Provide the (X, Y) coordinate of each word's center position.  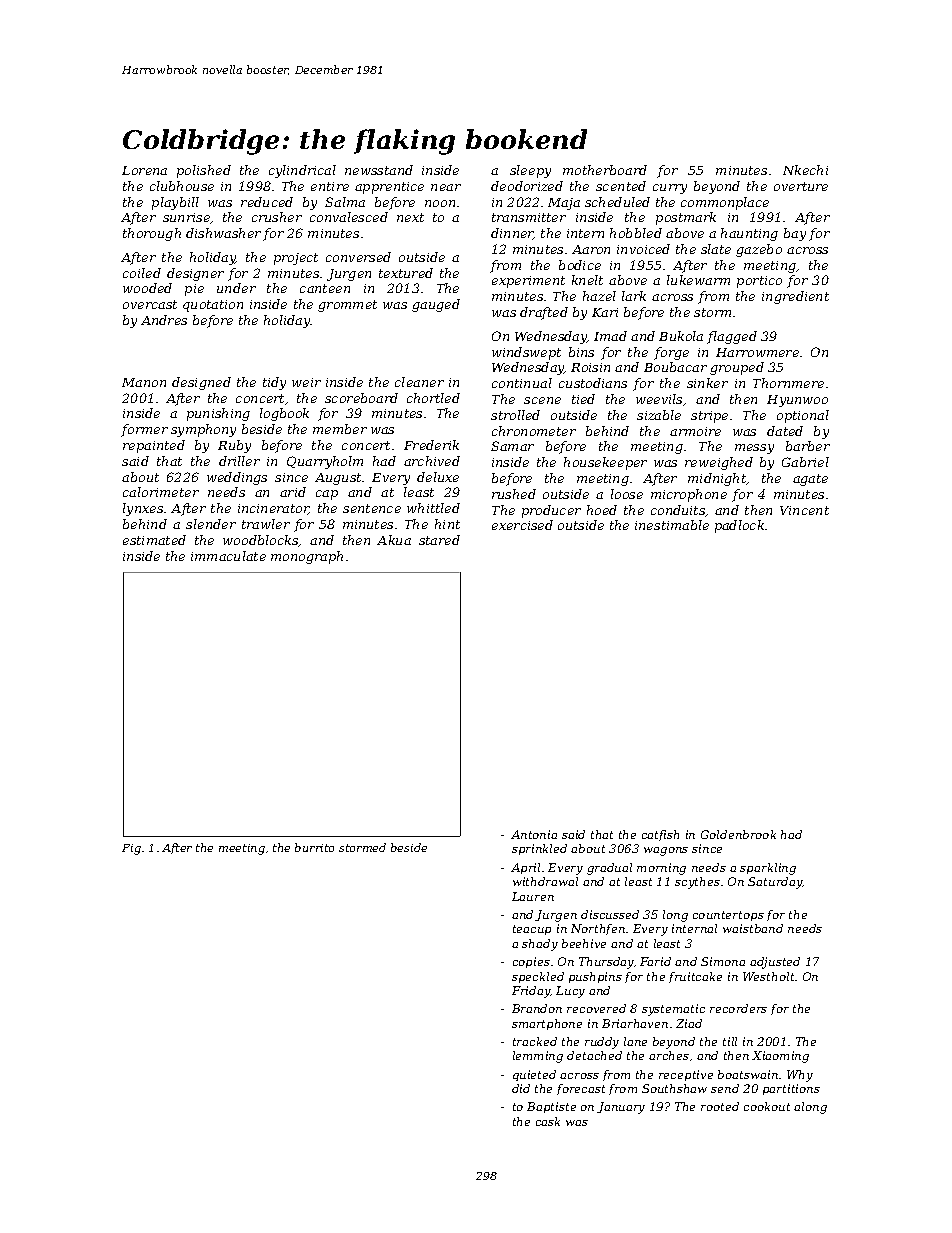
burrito (314, 847)
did (521, 1088)
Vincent (804, 510)
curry (670, 189)
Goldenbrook (738, 834)
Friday (531, 992)
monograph (307, 557)
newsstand (379, 170)
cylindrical (302, 171)
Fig (131, 849)
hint (447, 524)
